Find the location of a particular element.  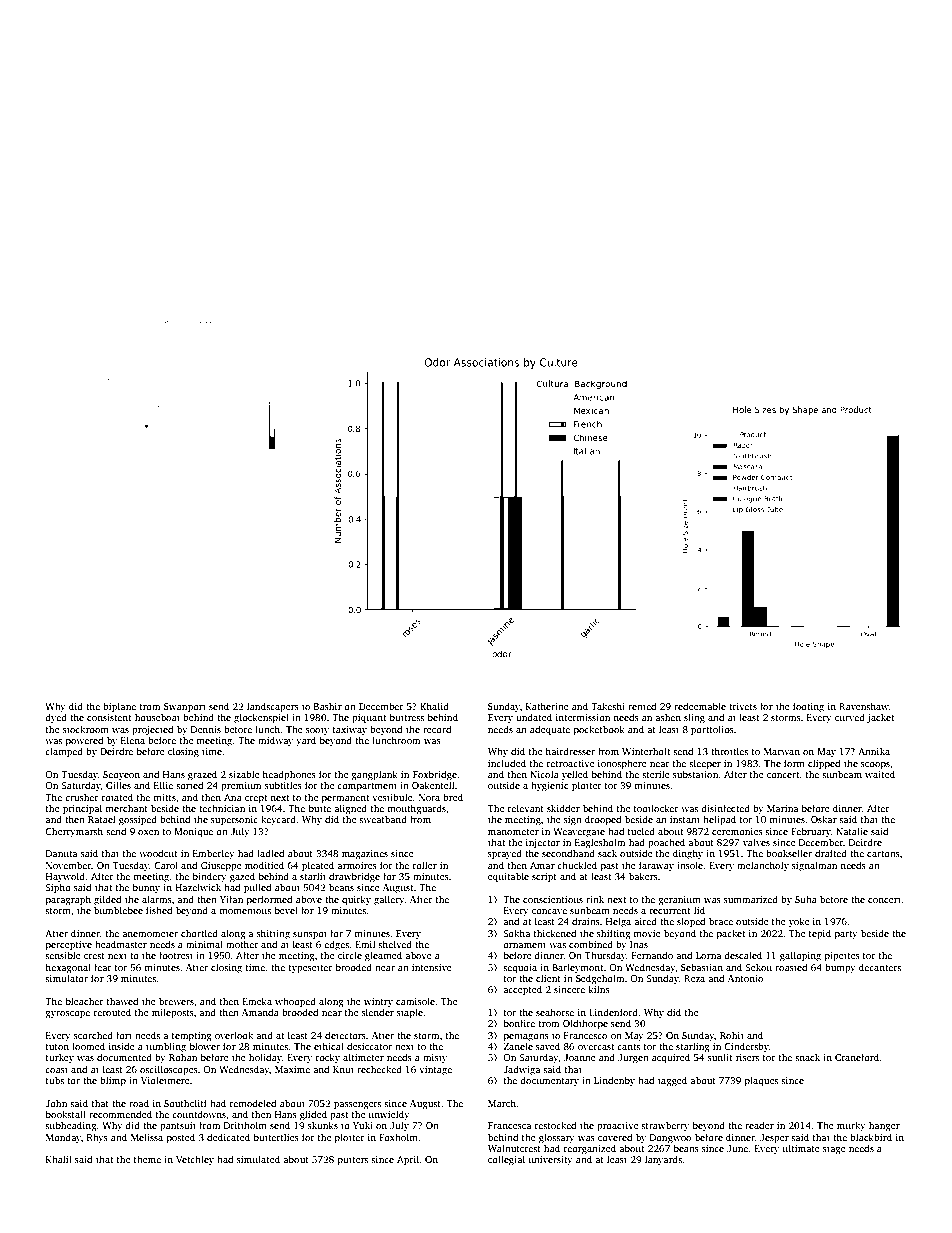

decanters is located at coordinates (880, 967).
